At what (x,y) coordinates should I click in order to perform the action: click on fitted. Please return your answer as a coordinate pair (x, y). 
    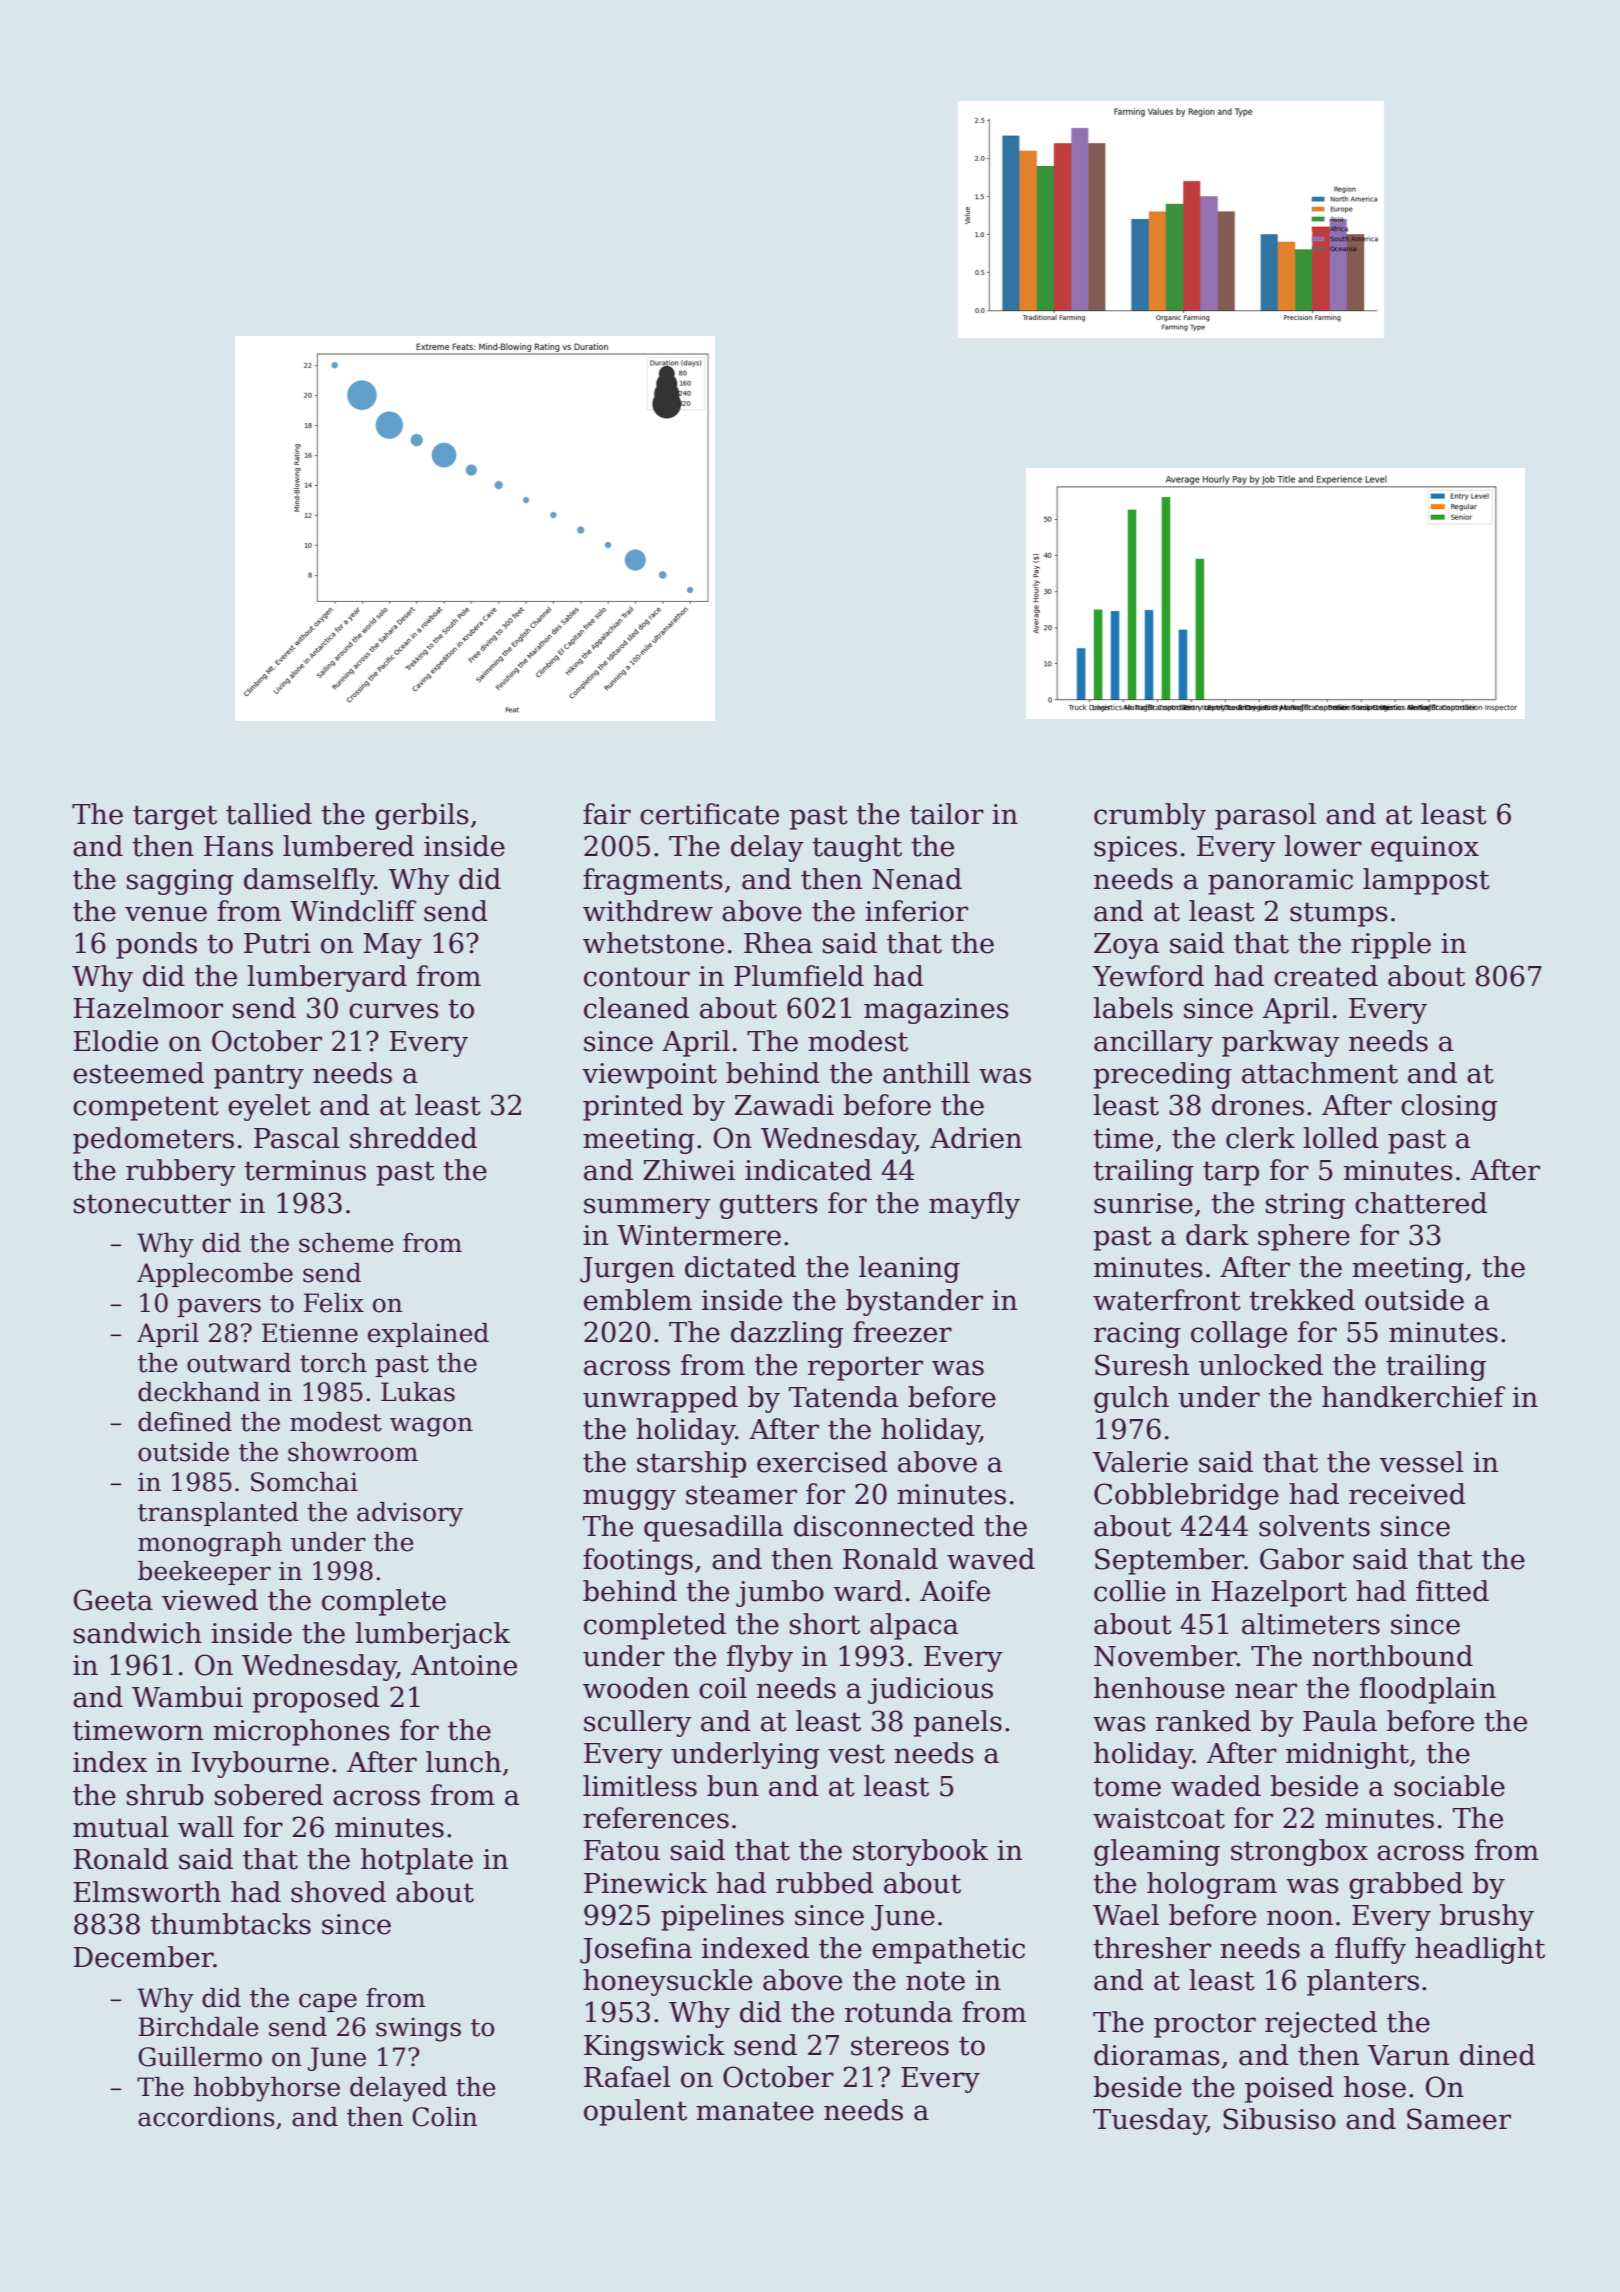
    Looking at the image, I should click on (1452, 1591).
